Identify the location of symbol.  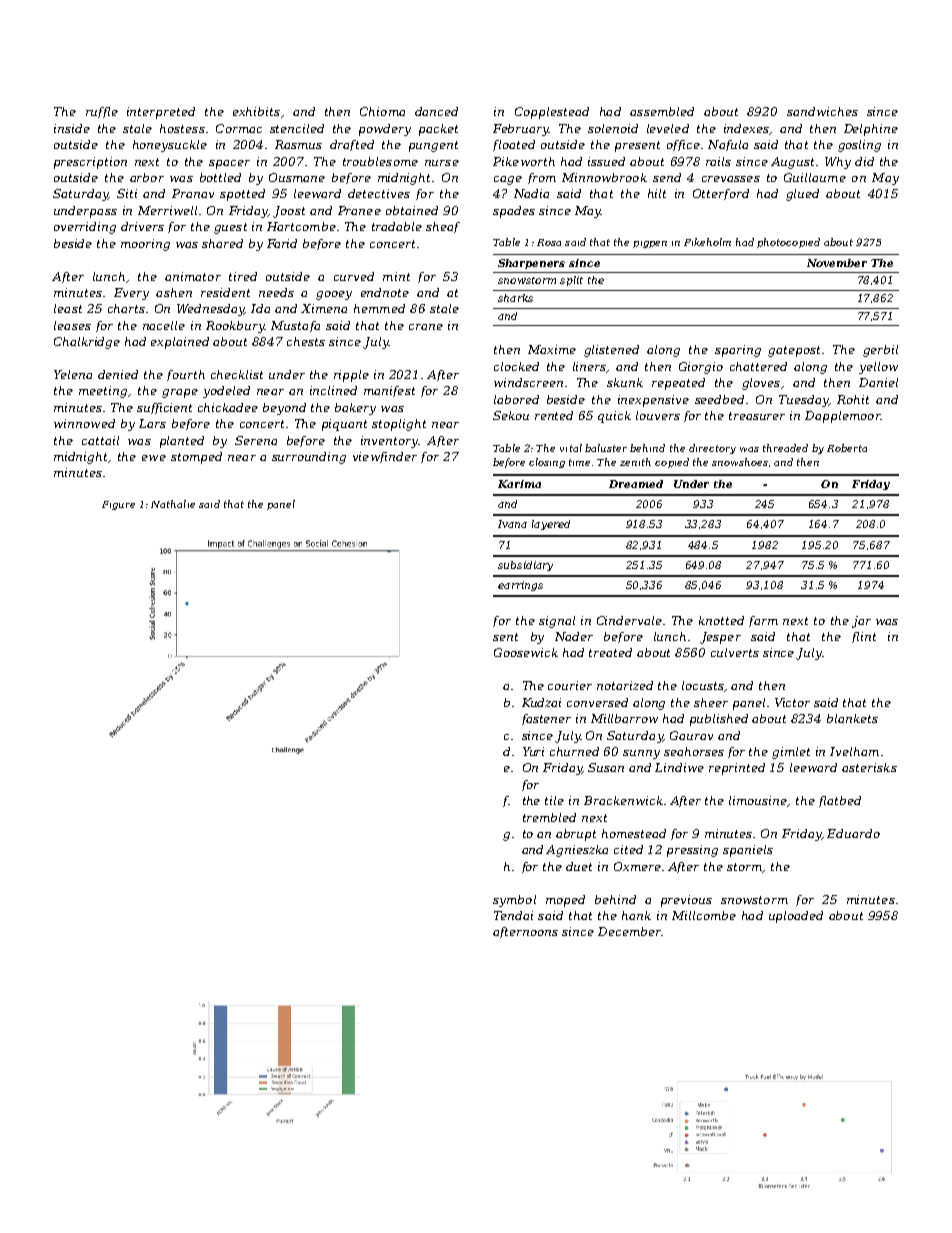
(514, 901).
